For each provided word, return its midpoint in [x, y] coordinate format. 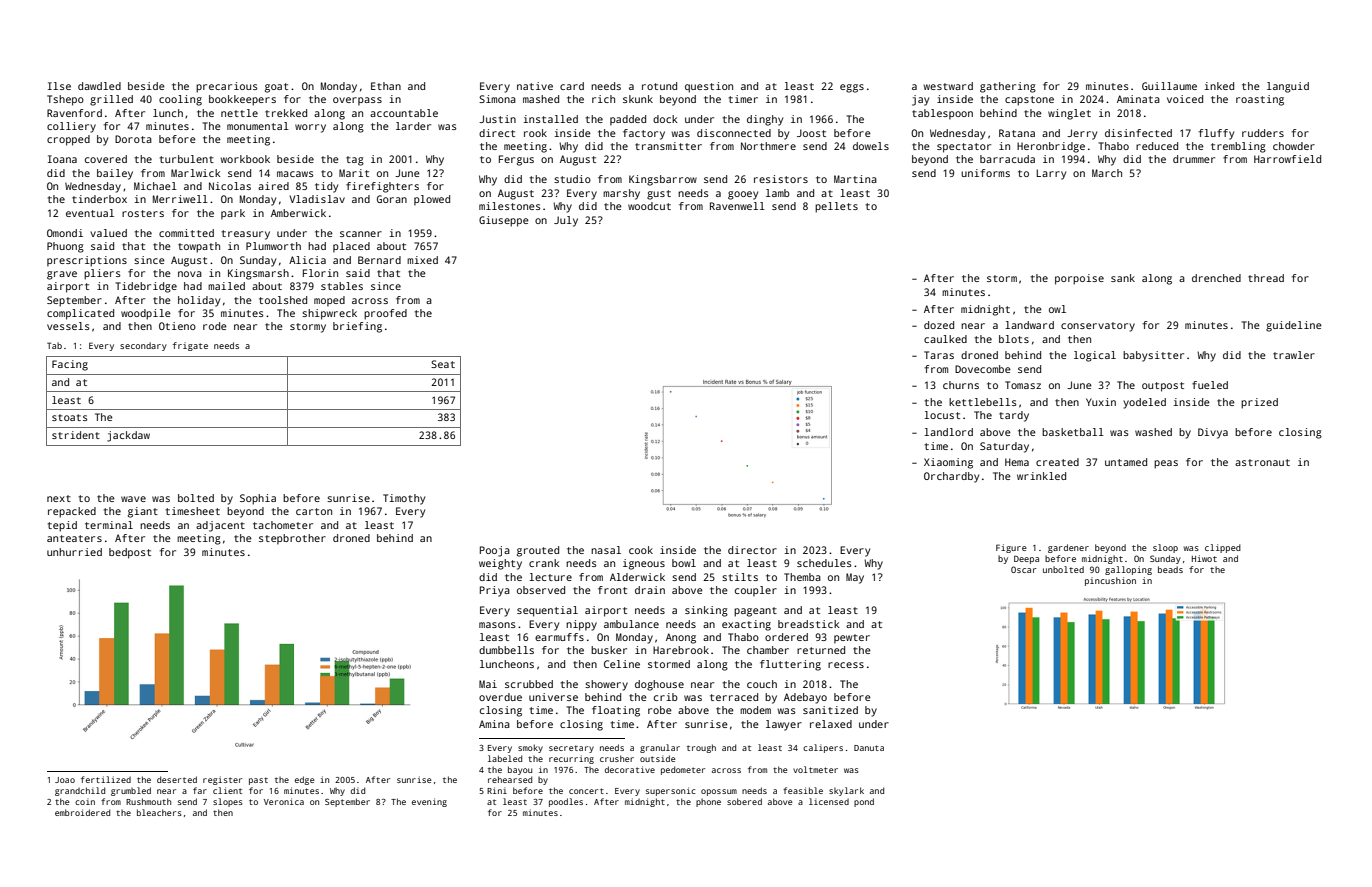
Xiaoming [948, 463]
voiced [1185, 99]
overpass [357, 101]
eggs [852, 88]
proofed [385, 314]
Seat [443, 364]
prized [1259, 403]
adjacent [220, 526]
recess [846, 665]
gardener [1068, 548]
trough [701, 748]
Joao [65, 780]
